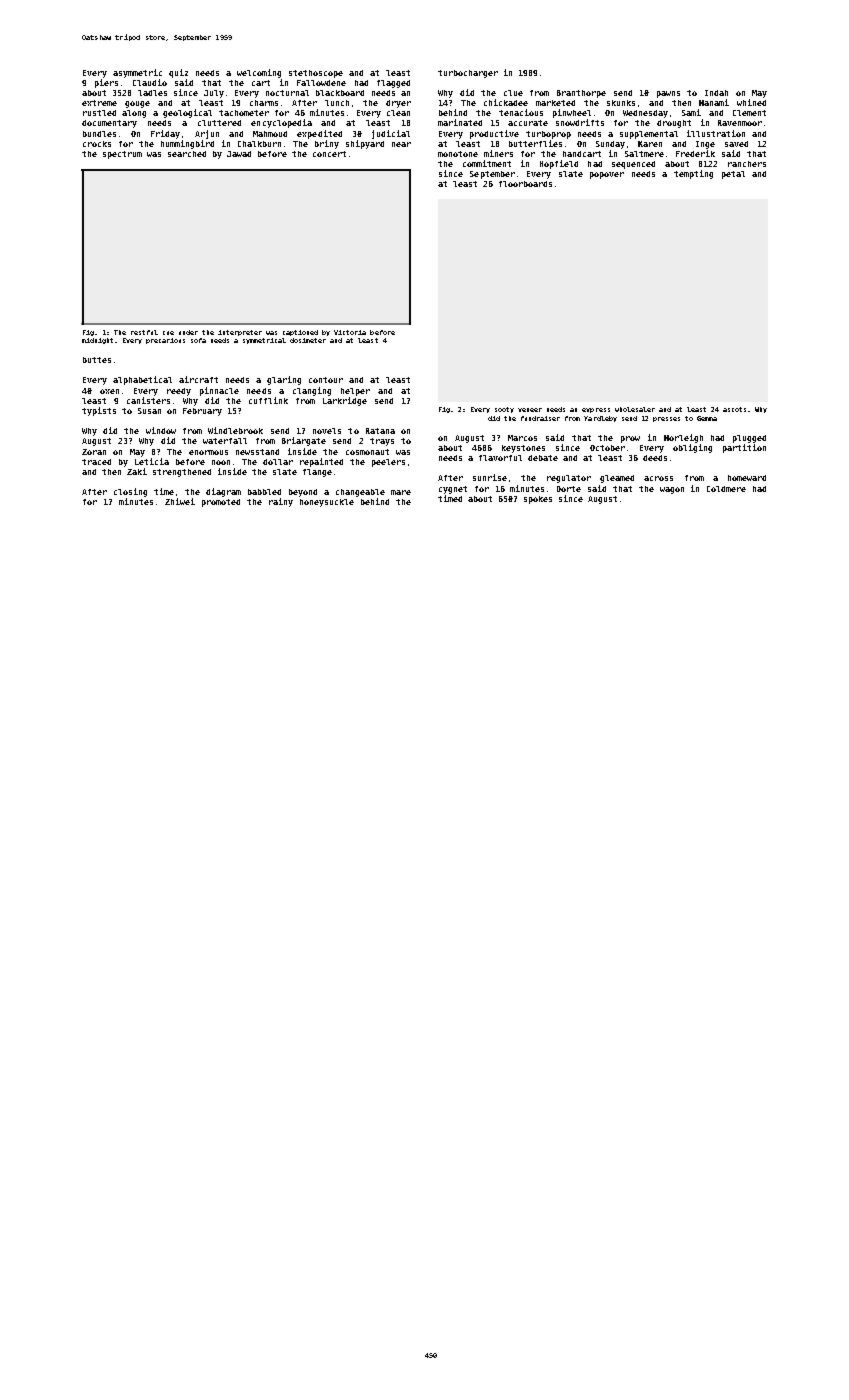 The image size is (849, 1400). What do you see at coordinates (693, 174) in the screenshot?
I see `tempting` at bounding box center [693, 174].
